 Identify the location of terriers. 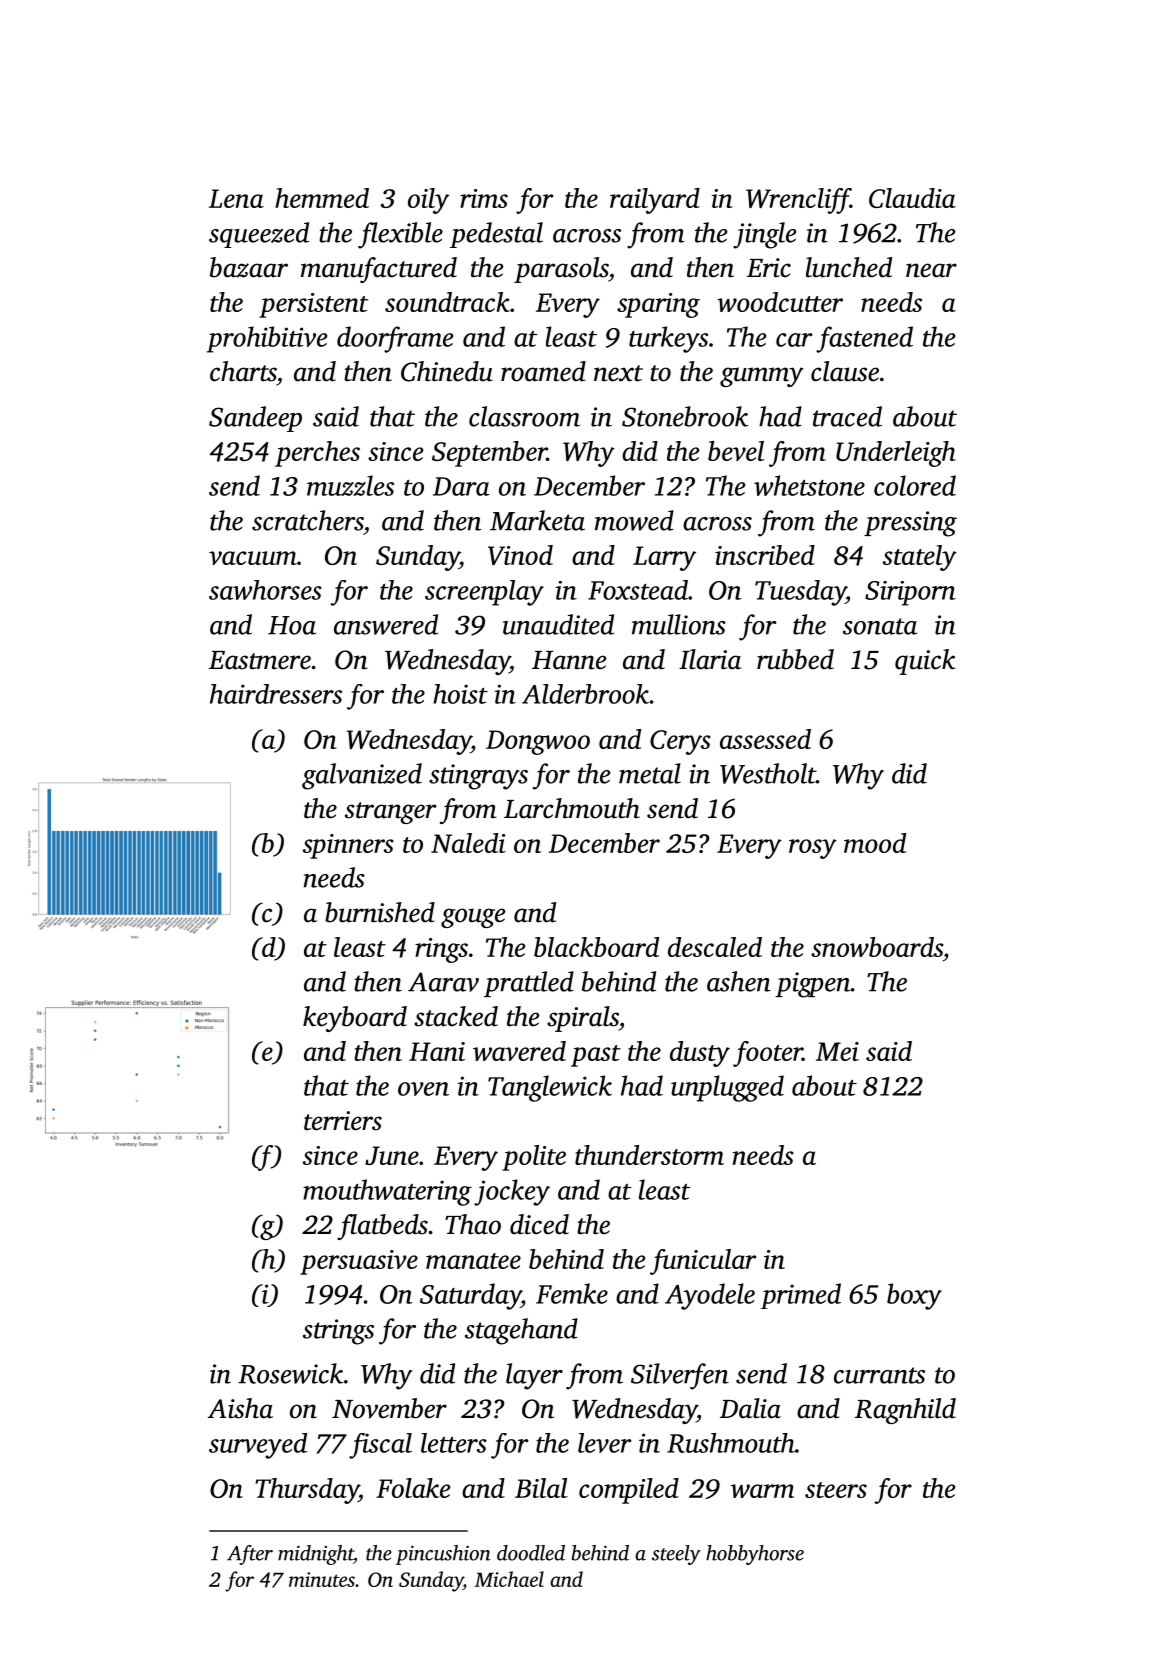
(343, 1121).
